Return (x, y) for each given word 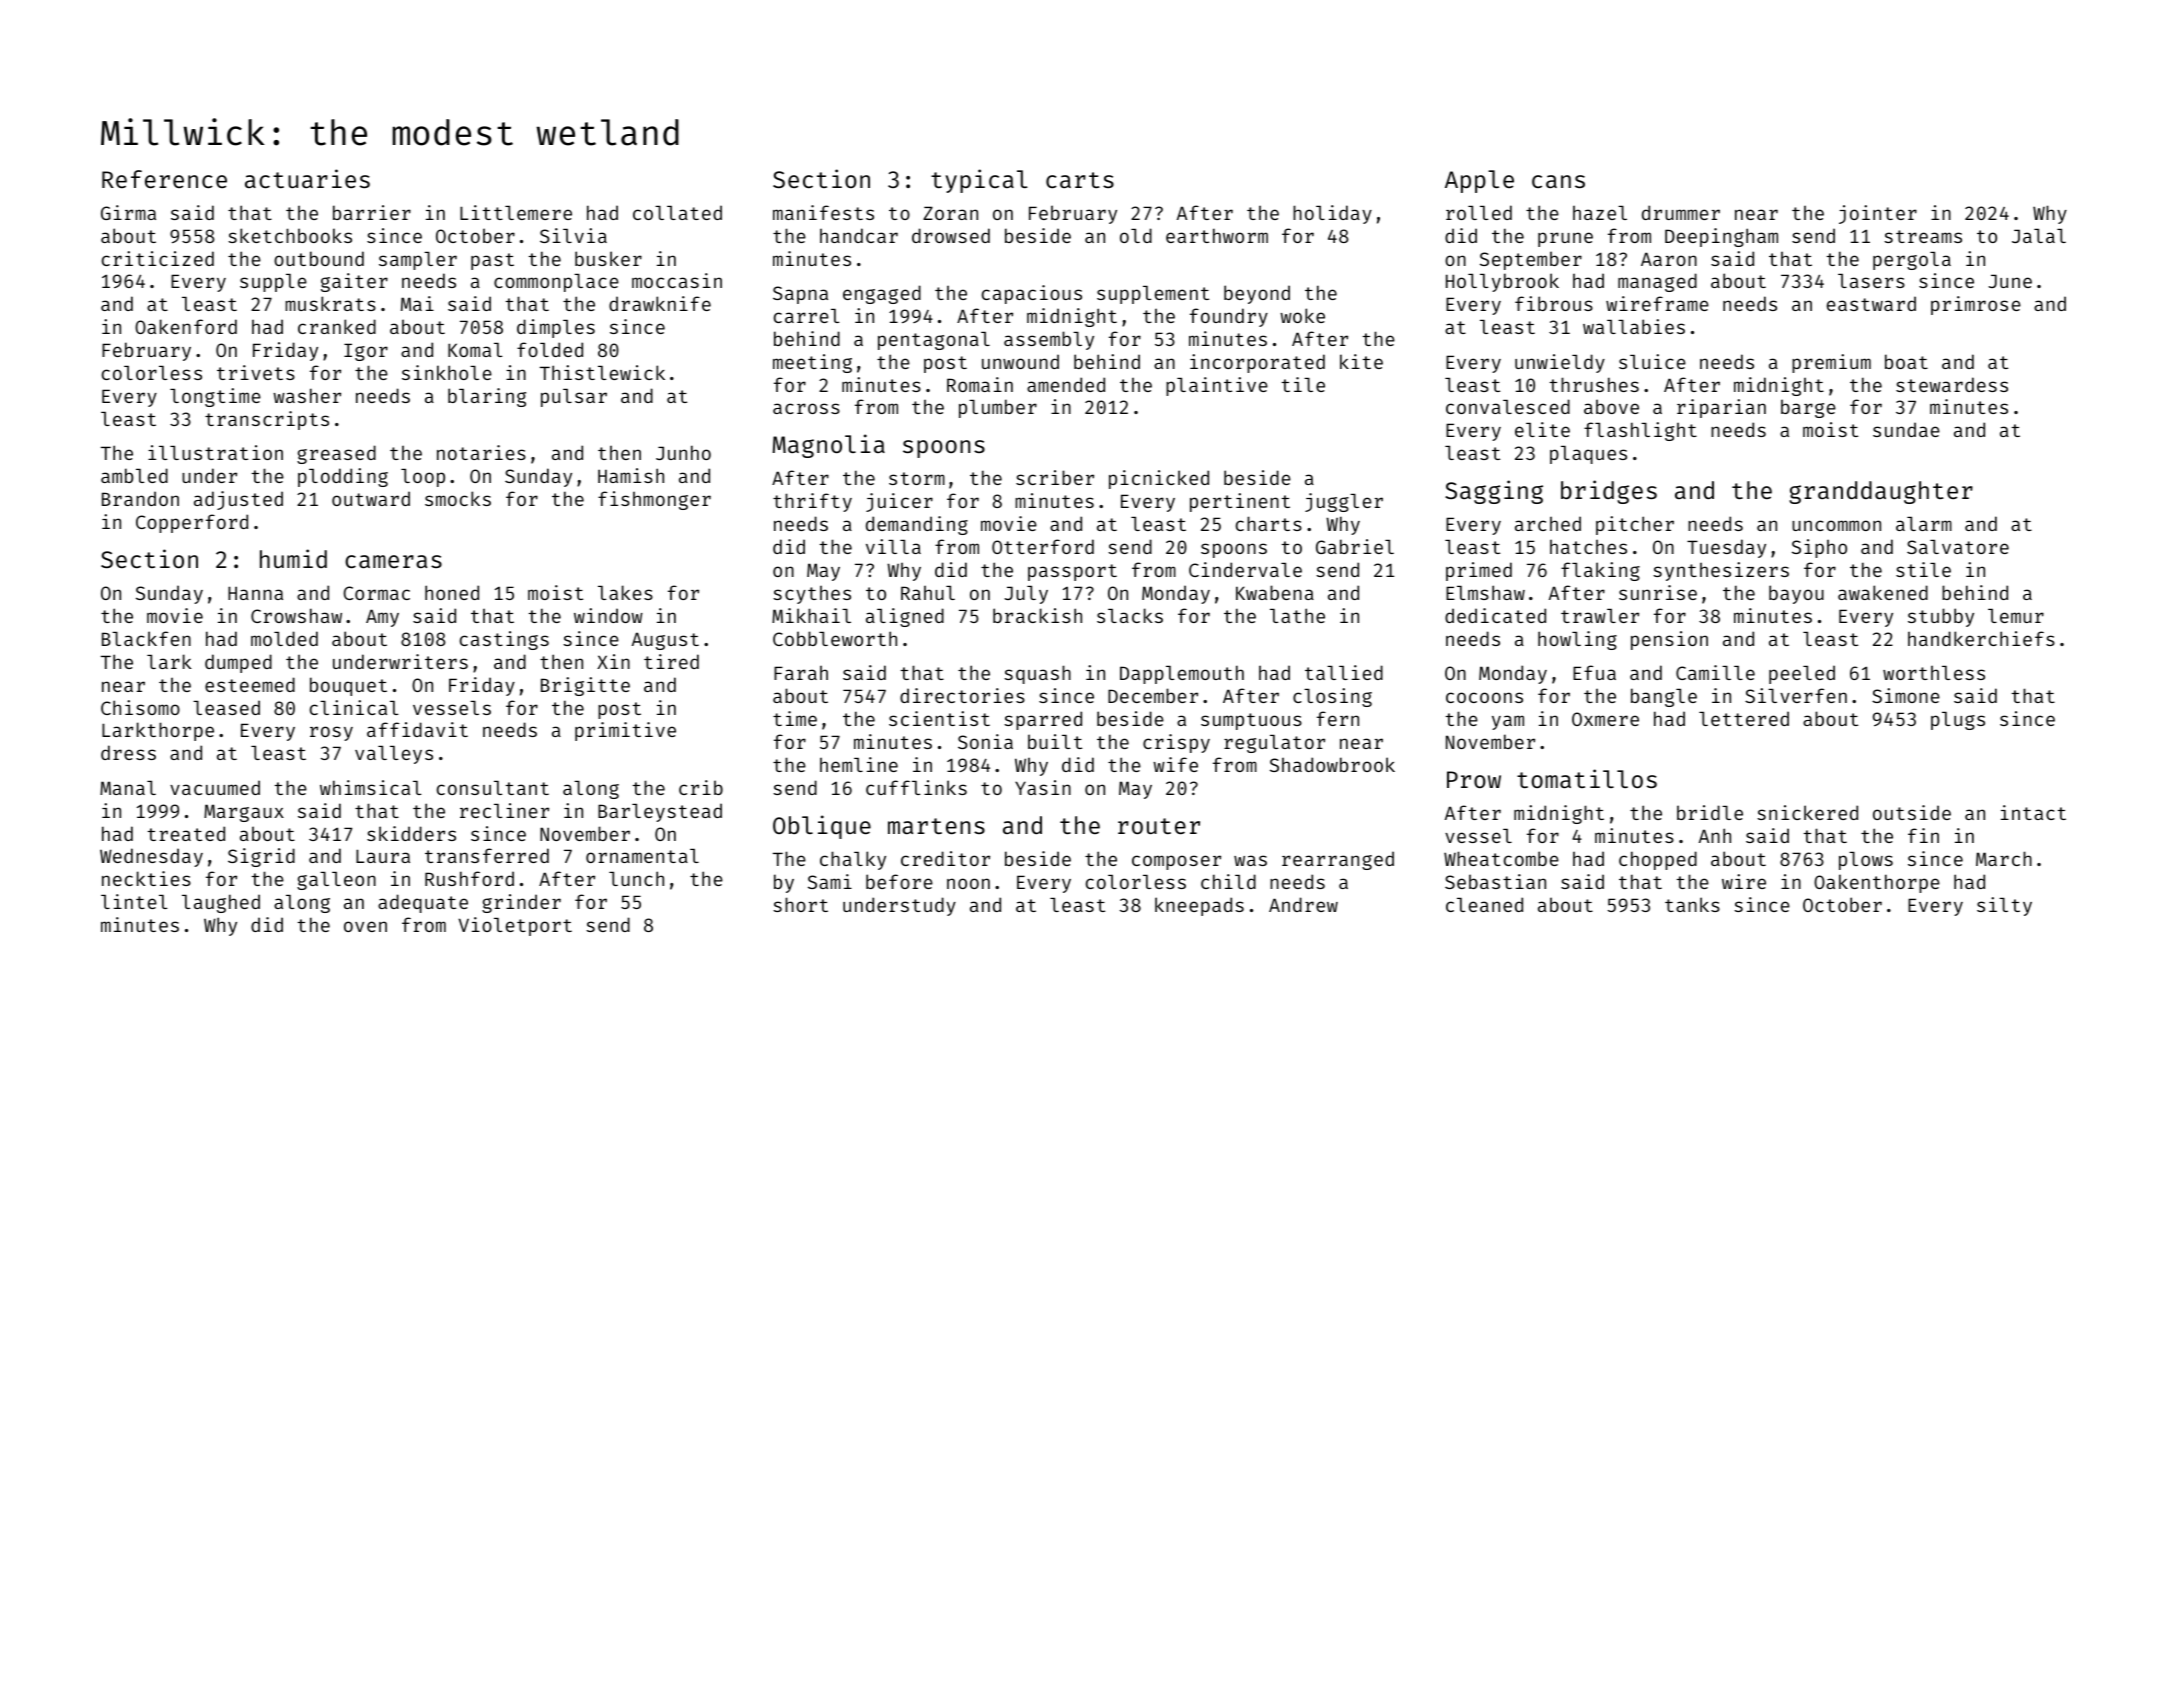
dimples (556, 328)
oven (365, 926)
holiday (1332, 214)
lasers (1871, 281)
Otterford (1043, 546)
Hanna (255, 593)
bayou (1796, 594)
